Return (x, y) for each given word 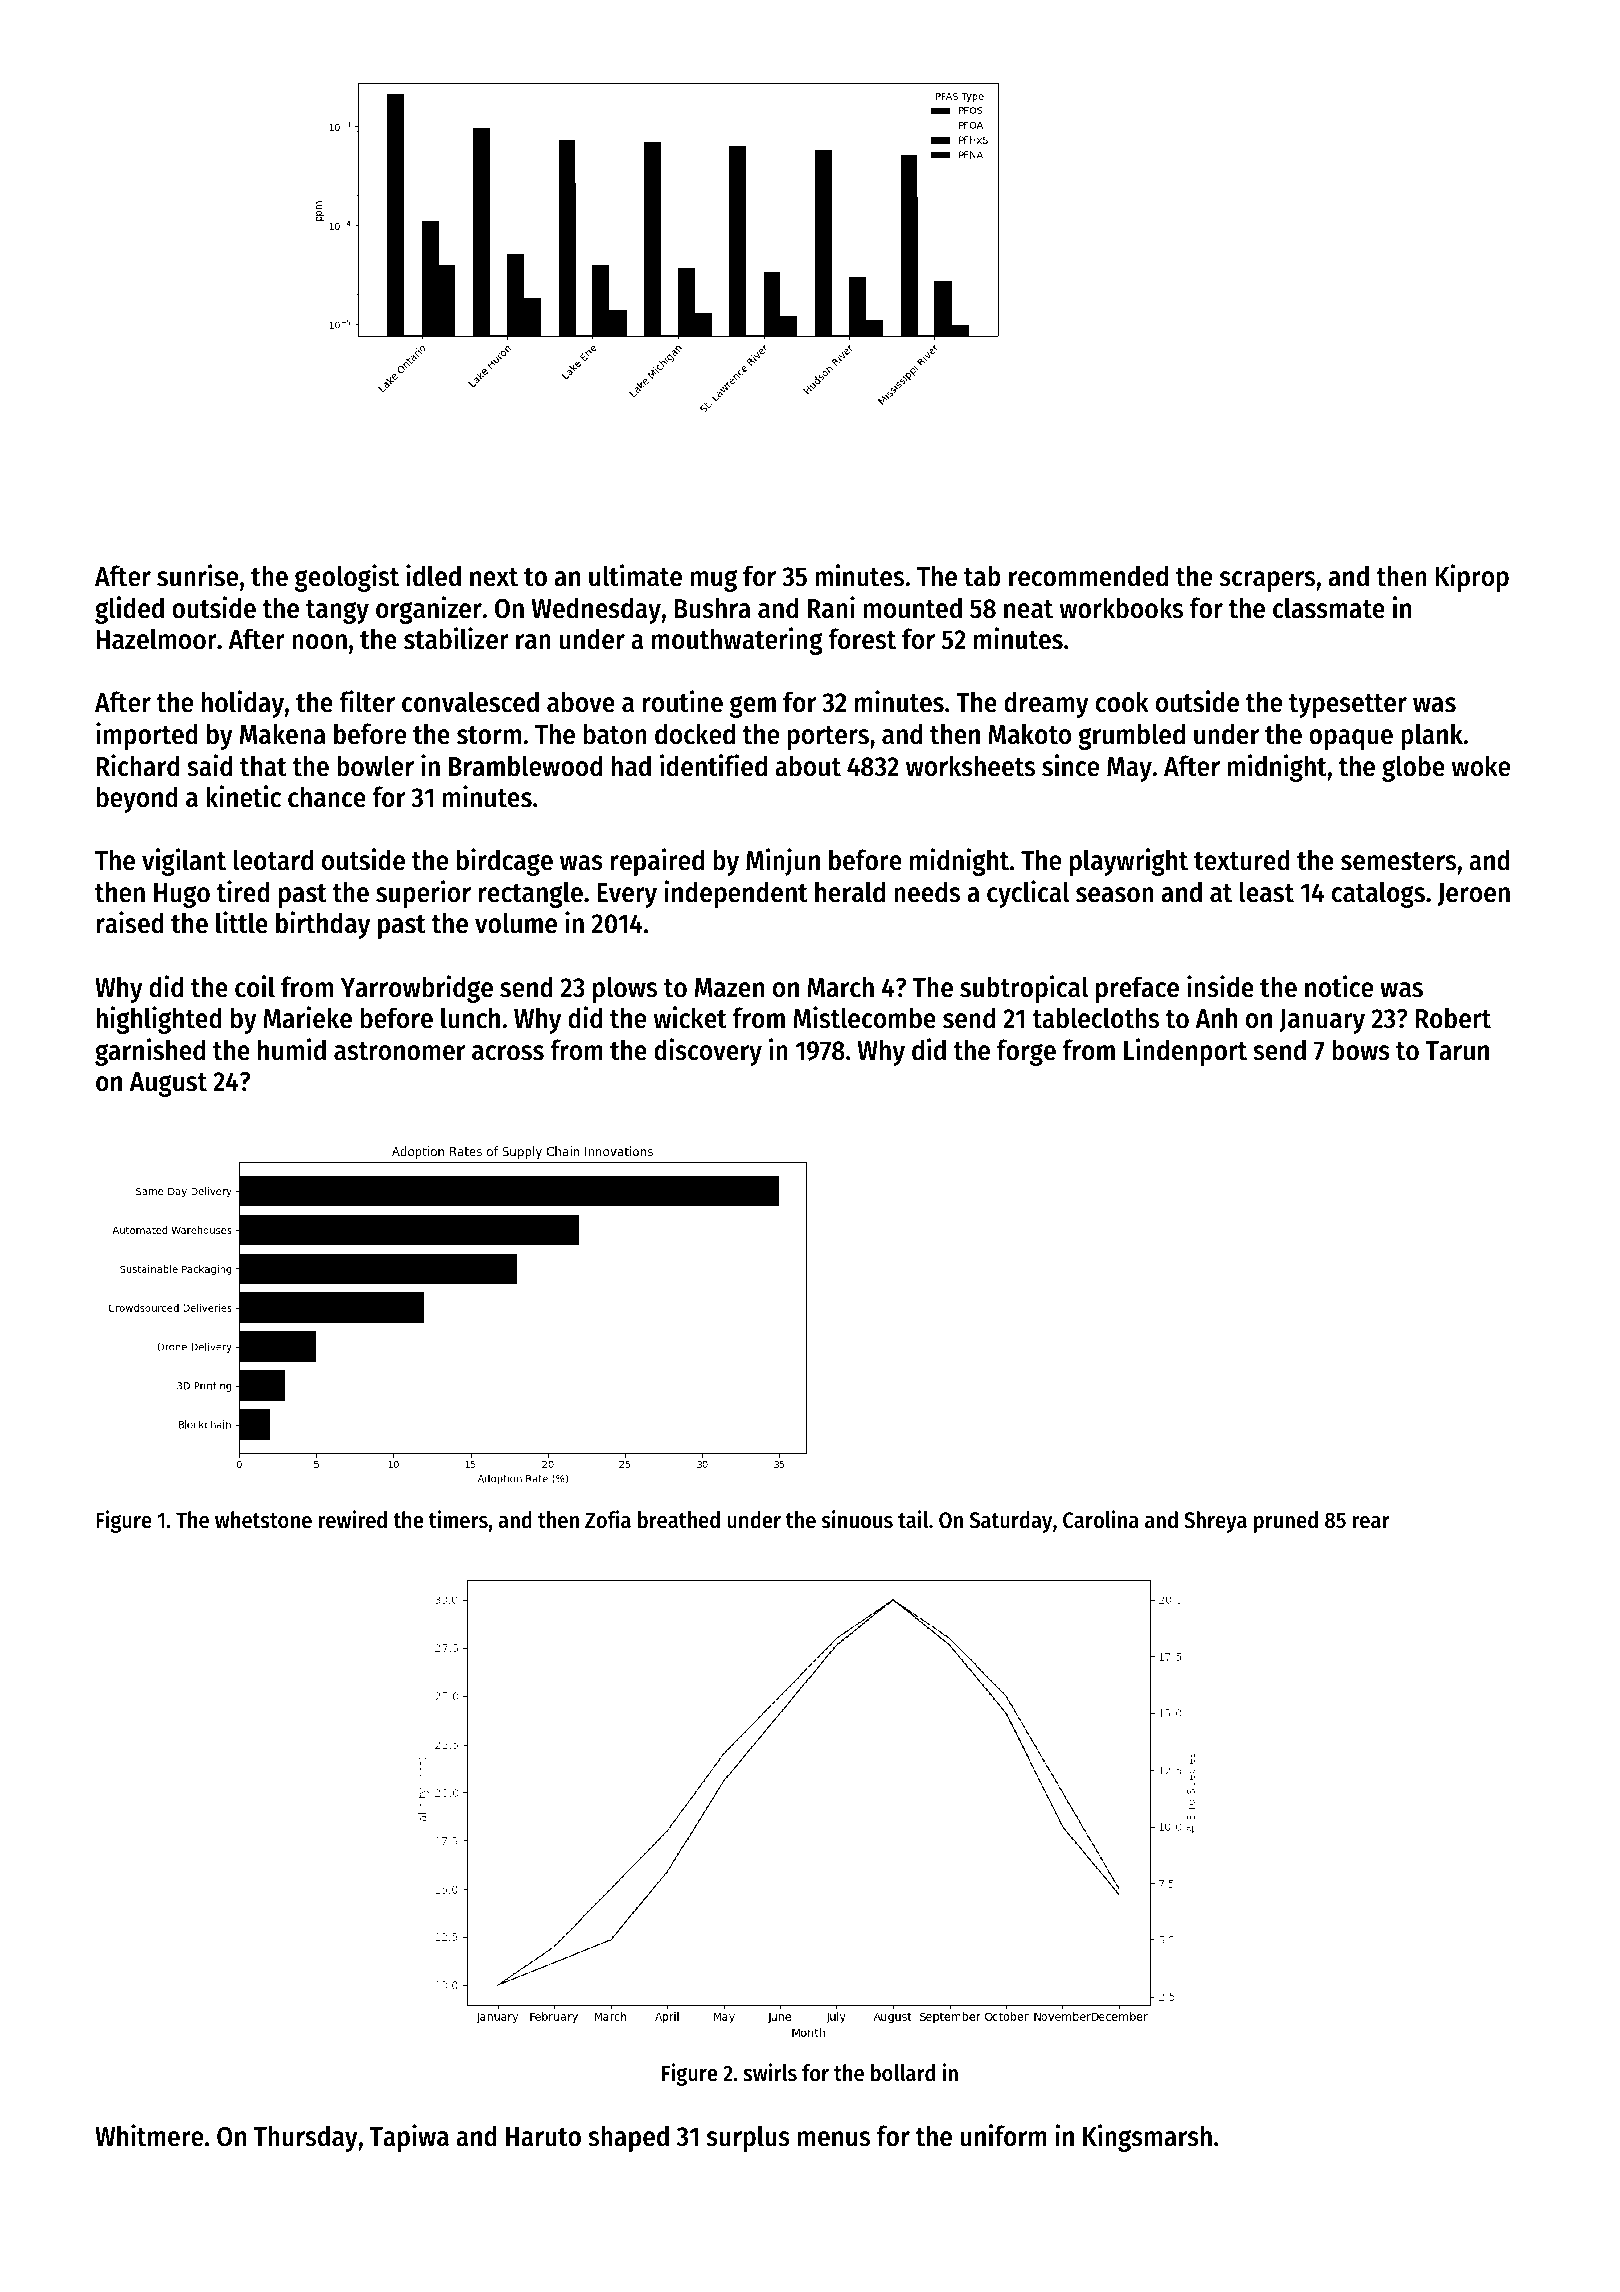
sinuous (857, 1519)
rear (1371, 1522)
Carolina (1101, 1519)
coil (255, 986)
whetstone (263, 1520)
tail (913, 1519)
